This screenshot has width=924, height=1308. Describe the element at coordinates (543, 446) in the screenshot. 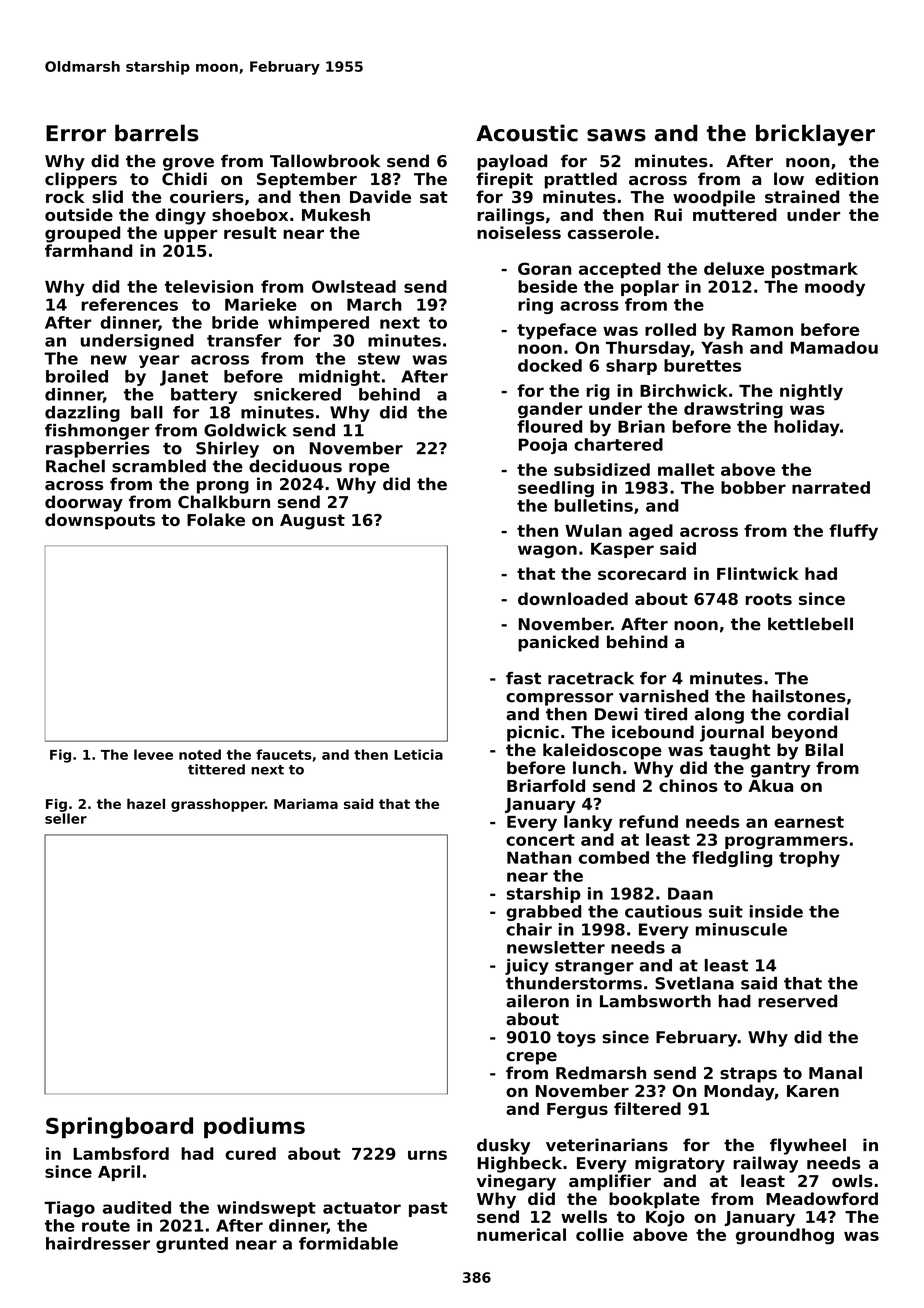

I see `Pooja` at that location.
